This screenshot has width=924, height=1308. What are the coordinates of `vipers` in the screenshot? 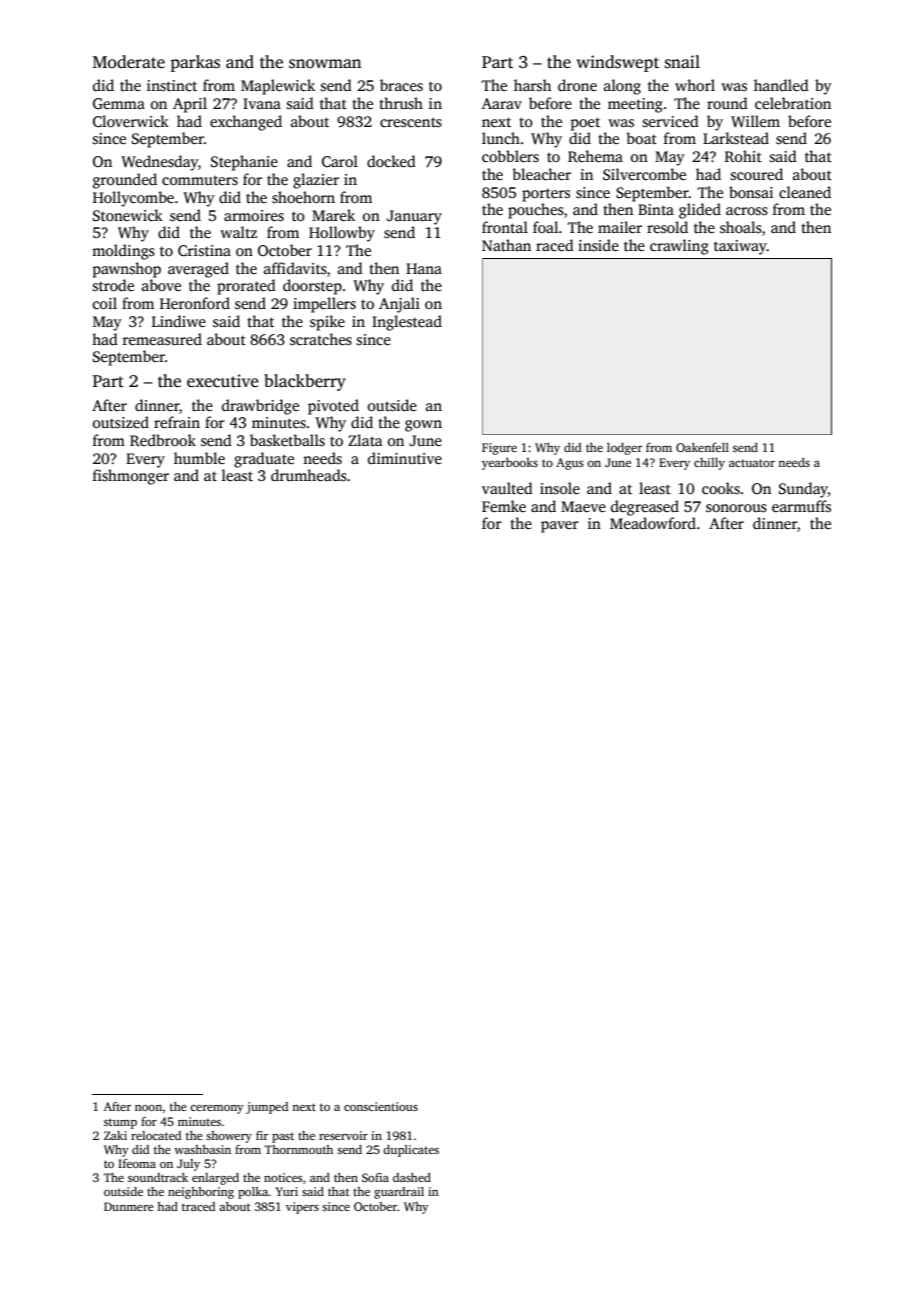 It's located at (302, 1208).
